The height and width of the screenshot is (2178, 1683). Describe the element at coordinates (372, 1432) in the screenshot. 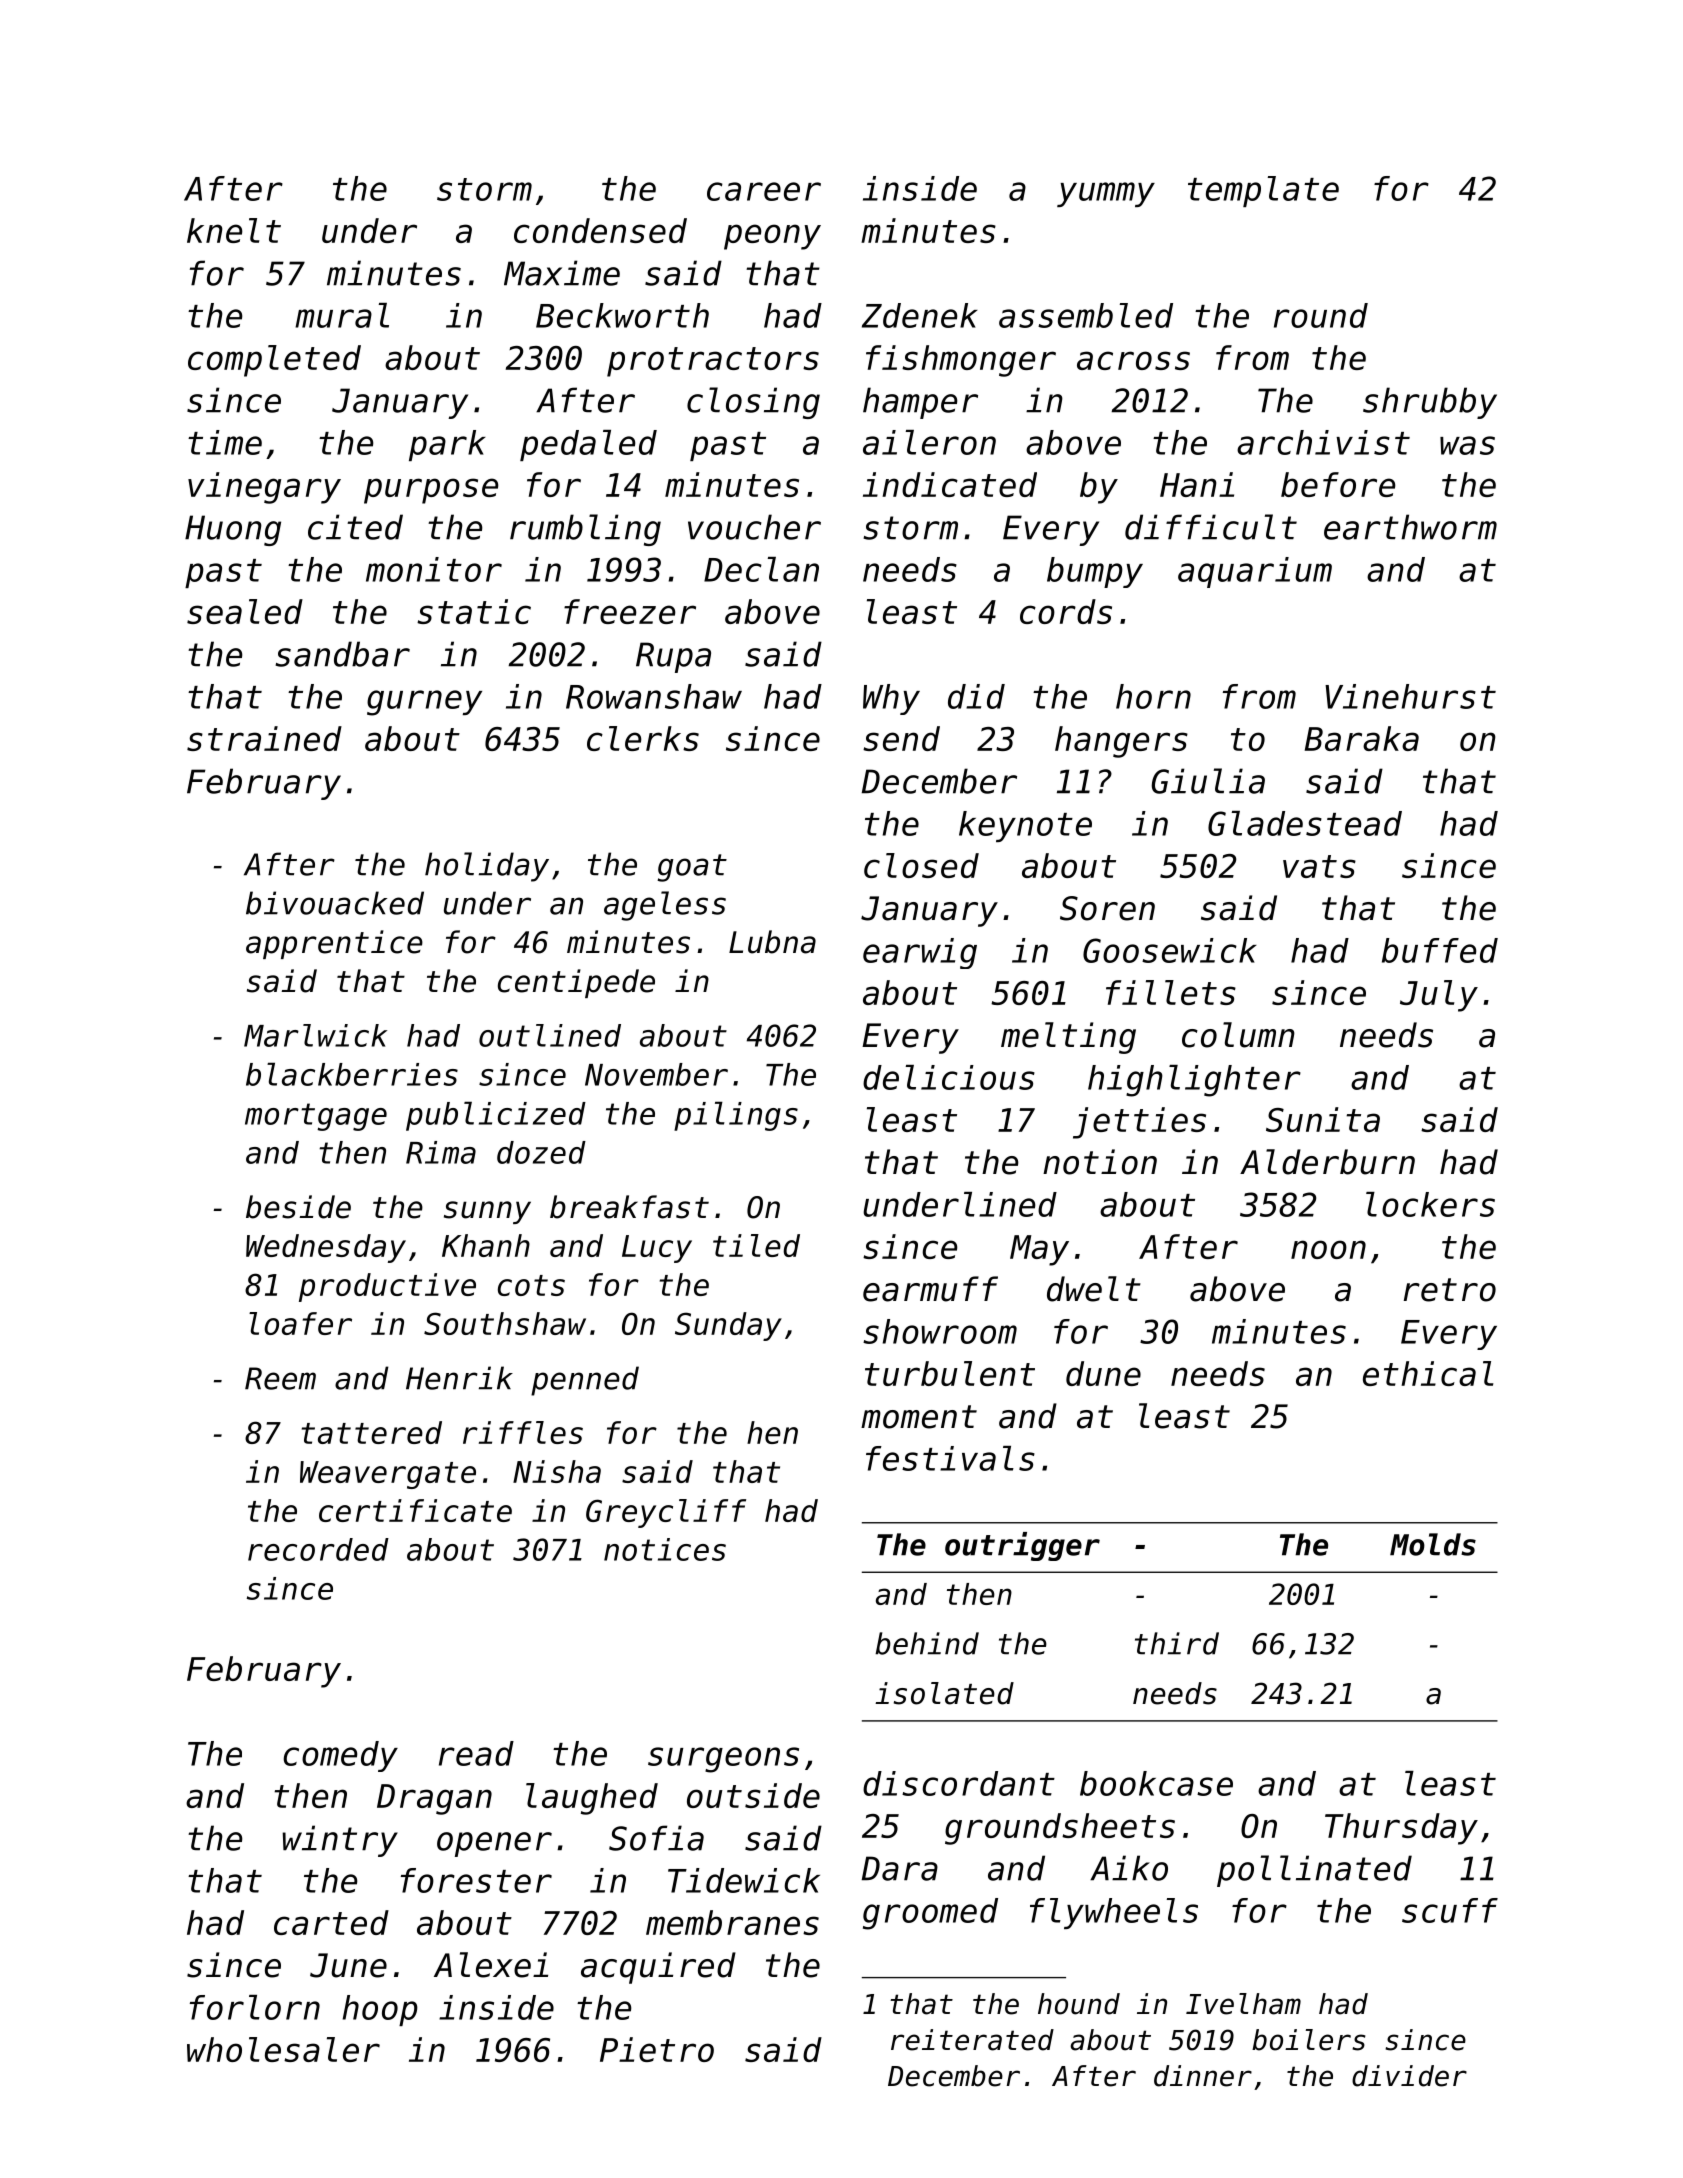

I see `tattered` at that location.
